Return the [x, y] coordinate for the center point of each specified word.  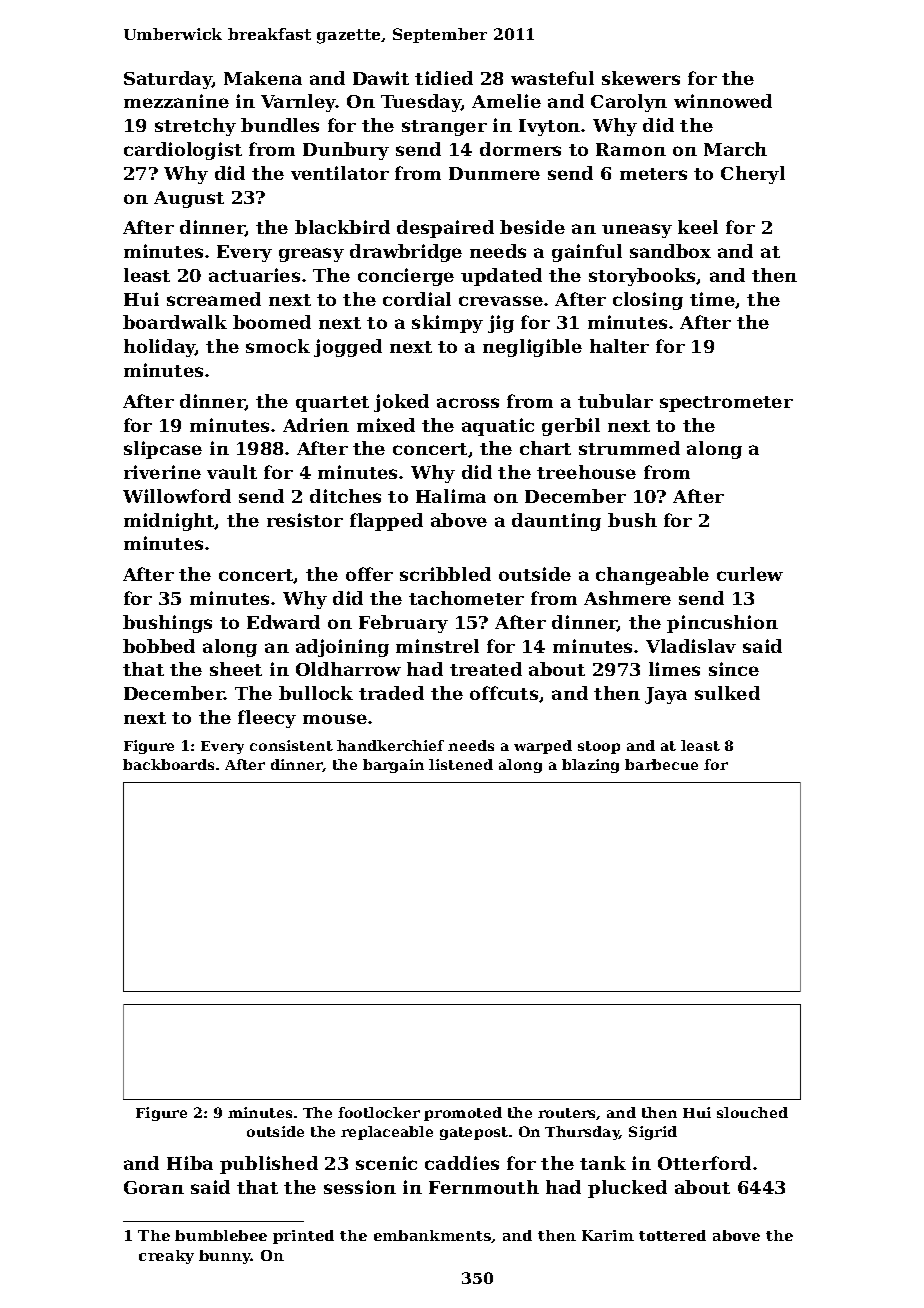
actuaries [254, 275]
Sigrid [653, 1133]
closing [648, 301]
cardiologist [183, 151]
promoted [463, 1114]
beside [532, 227]
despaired [445, 229]
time [712, 299]
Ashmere [627, 598]
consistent [291, 745]
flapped [386, 522]
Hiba [190, 1163]
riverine [162, 472]
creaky [166, 1257]
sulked [727, 693]
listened [461, 764]
